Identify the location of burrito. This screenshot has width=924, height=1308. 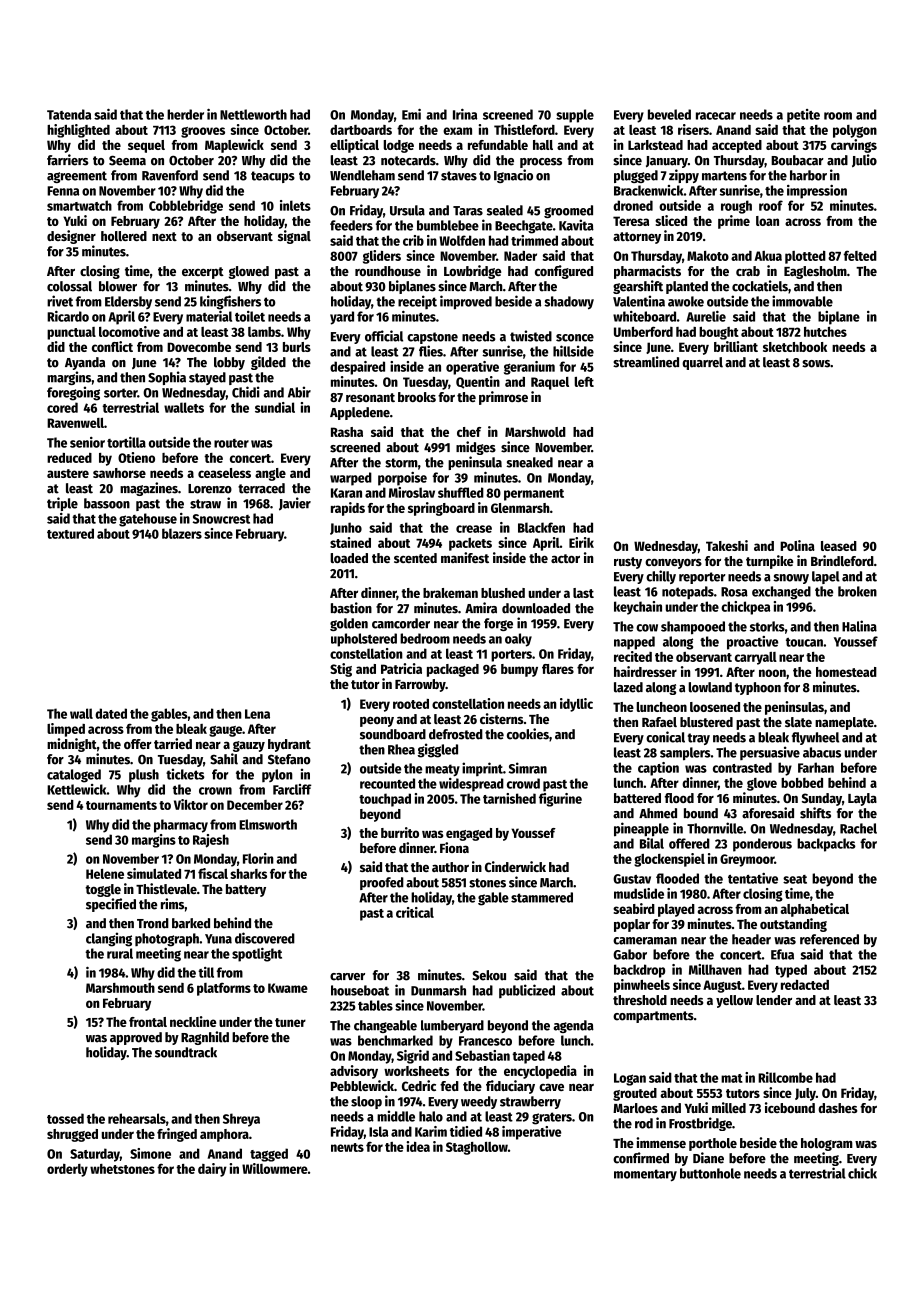
(400, 832).
